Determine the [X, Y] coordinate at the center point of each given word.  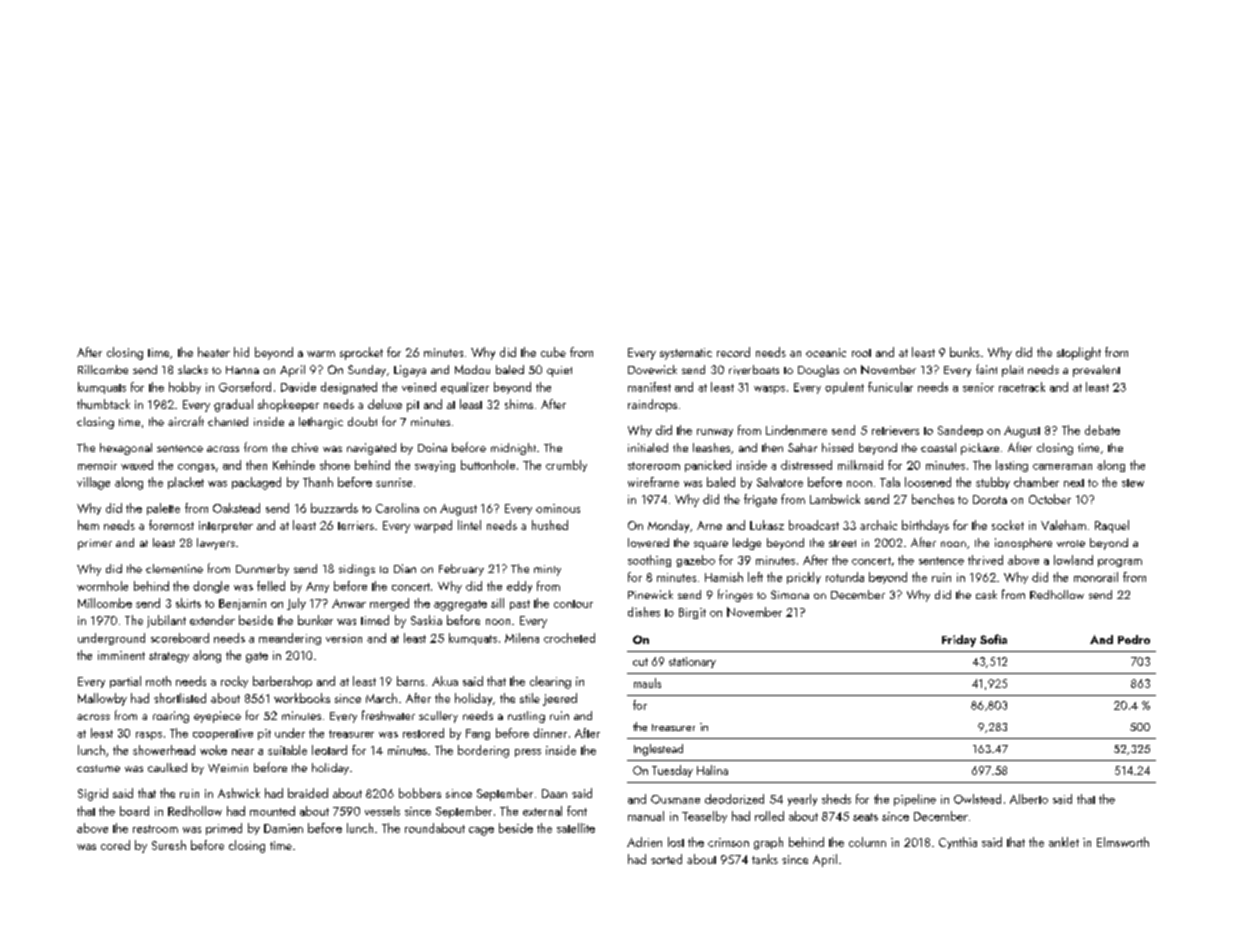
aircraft [186, 421]
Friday [959, 641]
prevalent [1096, 371]
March [381, 698]
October [1050, 499]
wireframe [653, 482]
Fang [478, 734]
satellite [576, 828]
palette [163, 509]
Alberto [1029, 799]
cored [115, 845]
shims [519, 404]
